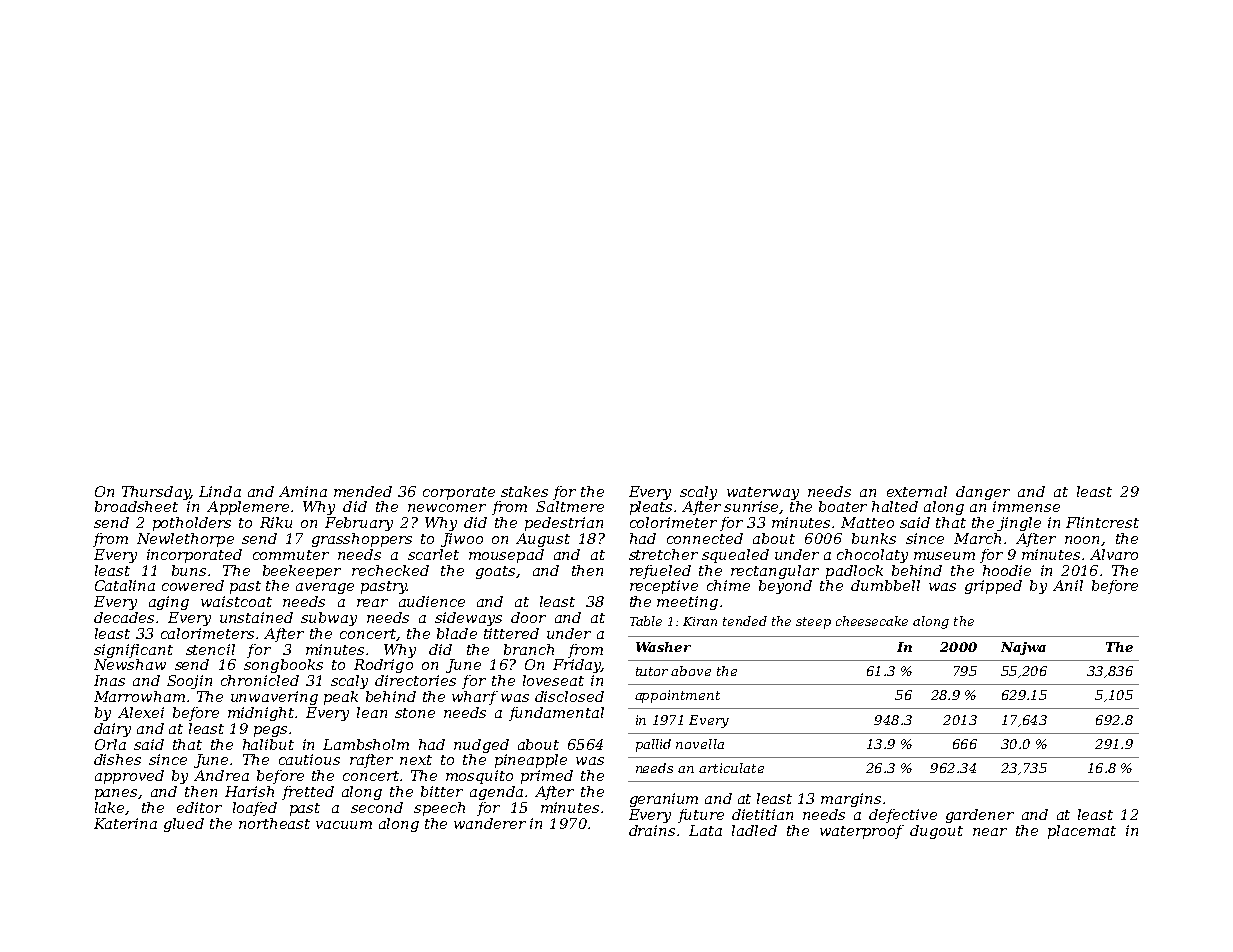 Image resolution: width=1233 pixels, height=952 pixels. I want to click on near, so click(990, 832).
